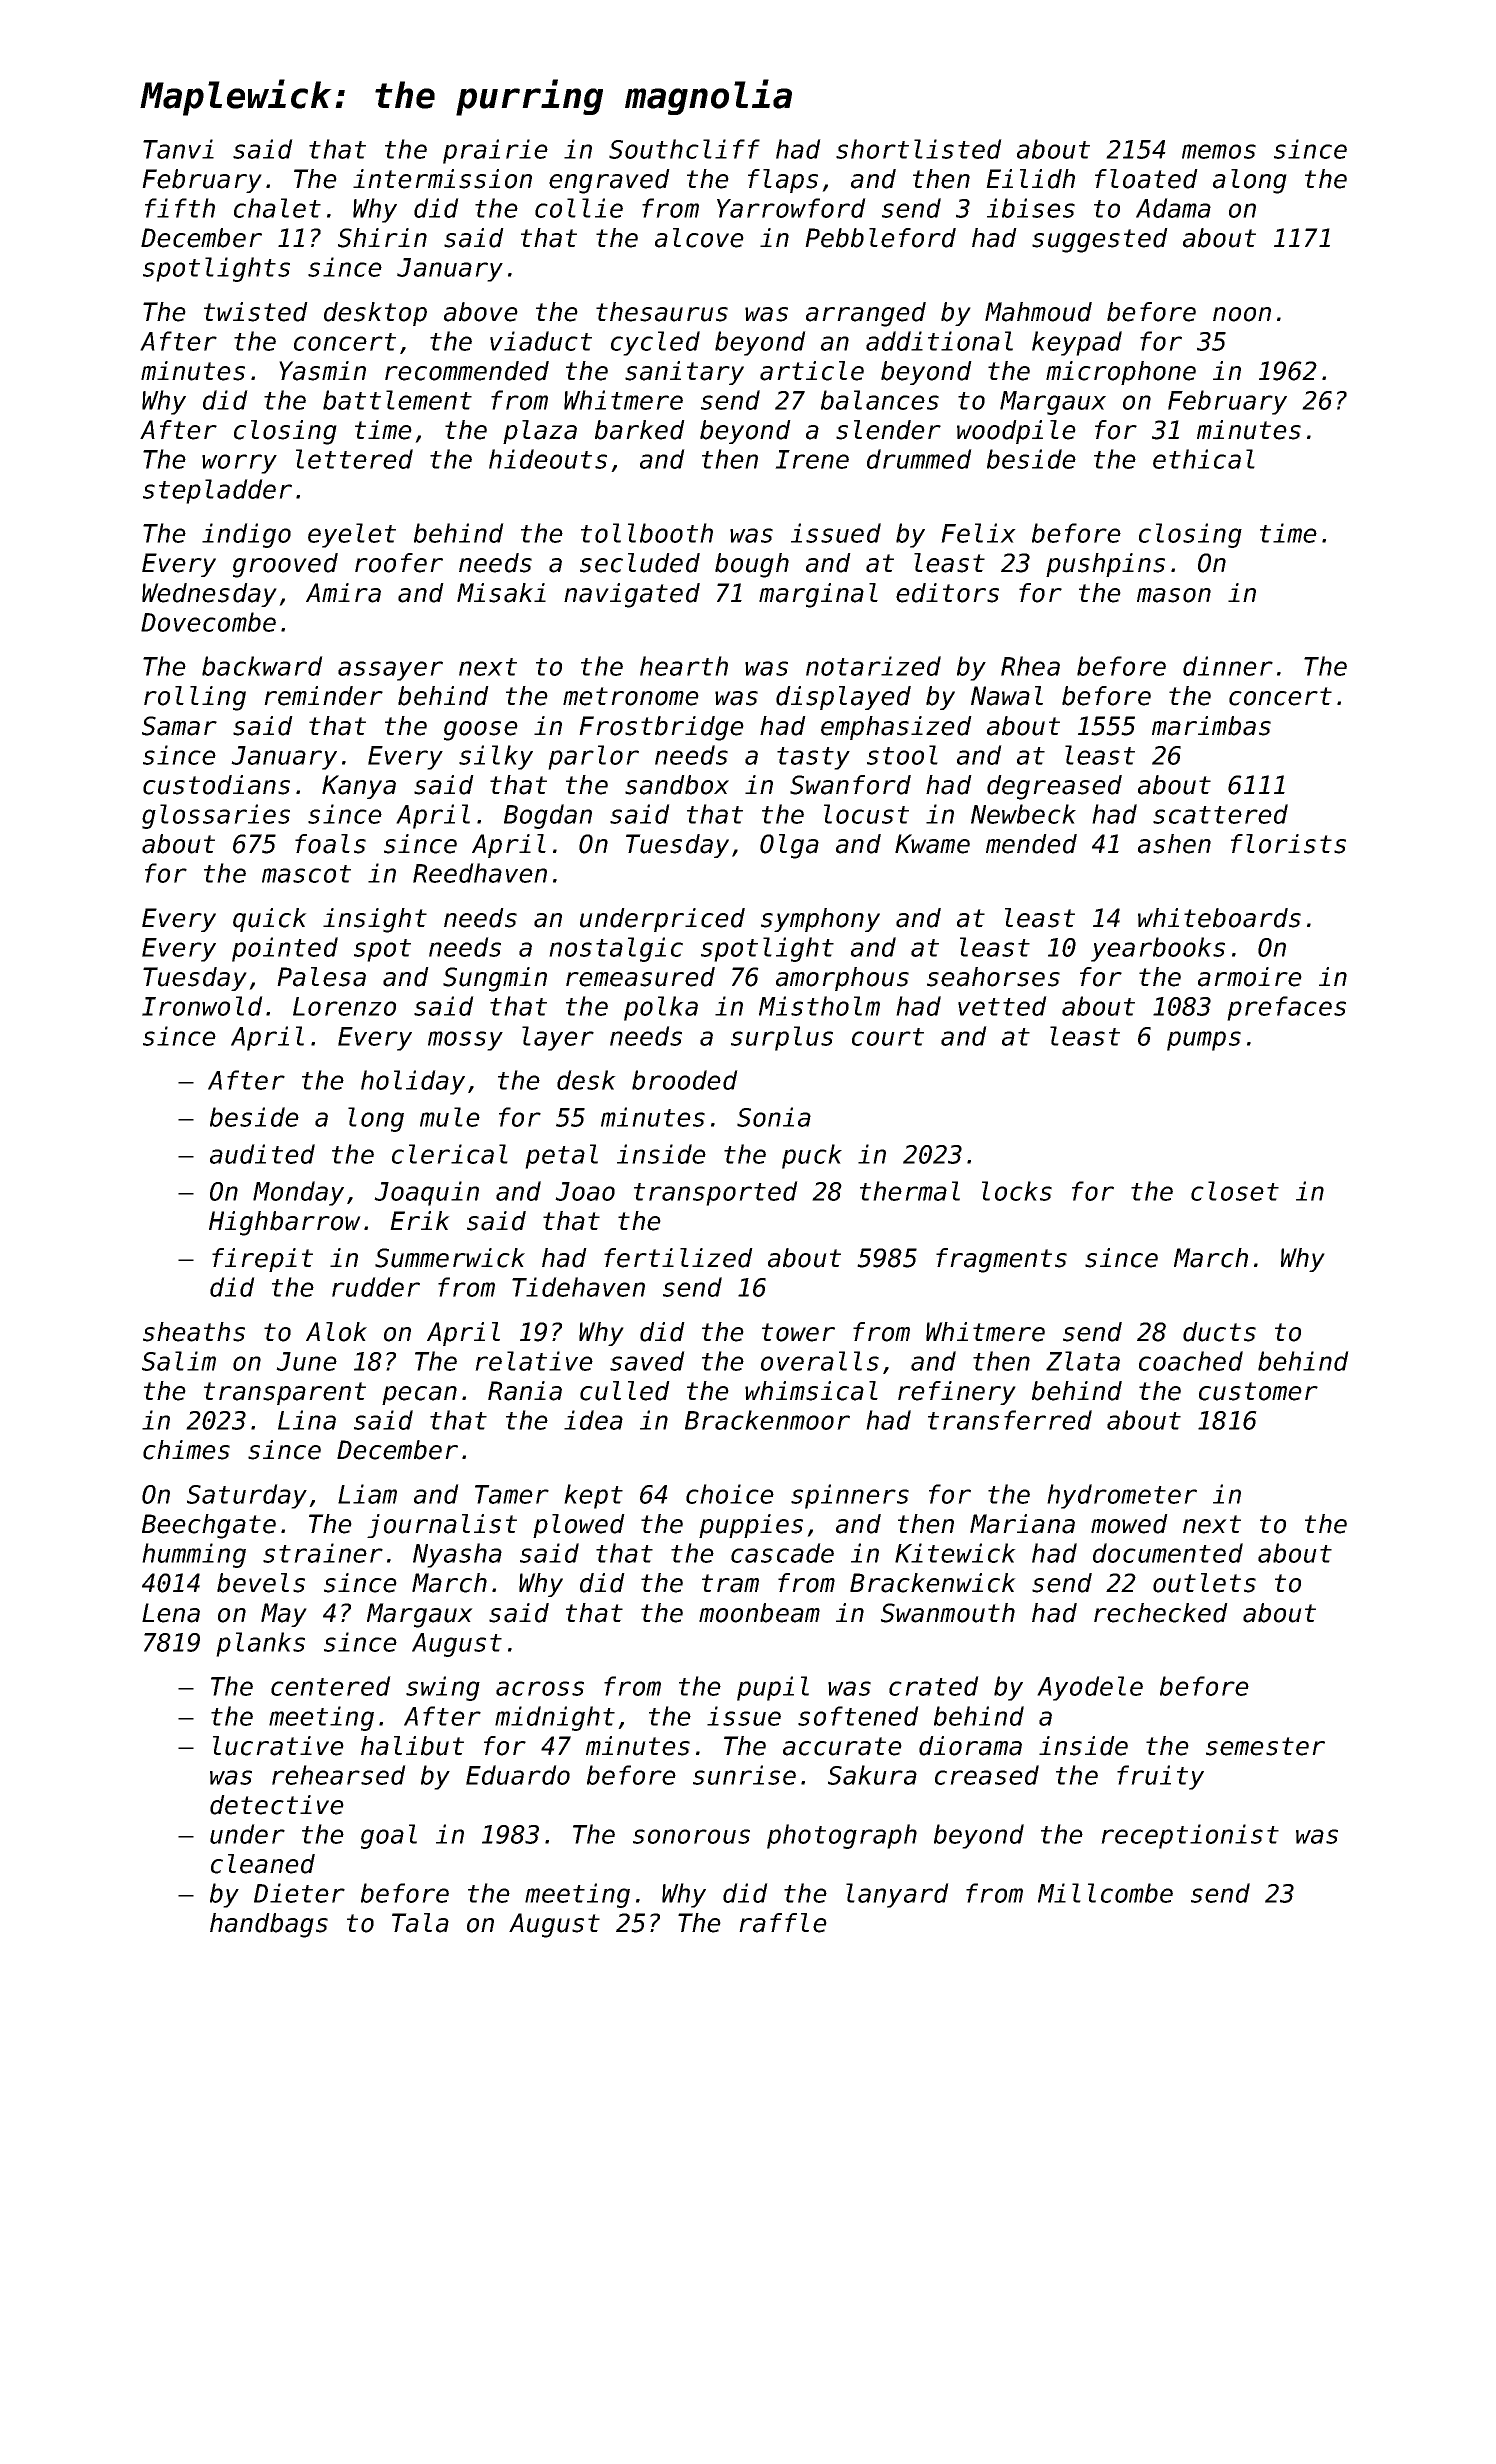  Describe the element at coordinates (256, 312) in the page. I see `twisted` at that location.
